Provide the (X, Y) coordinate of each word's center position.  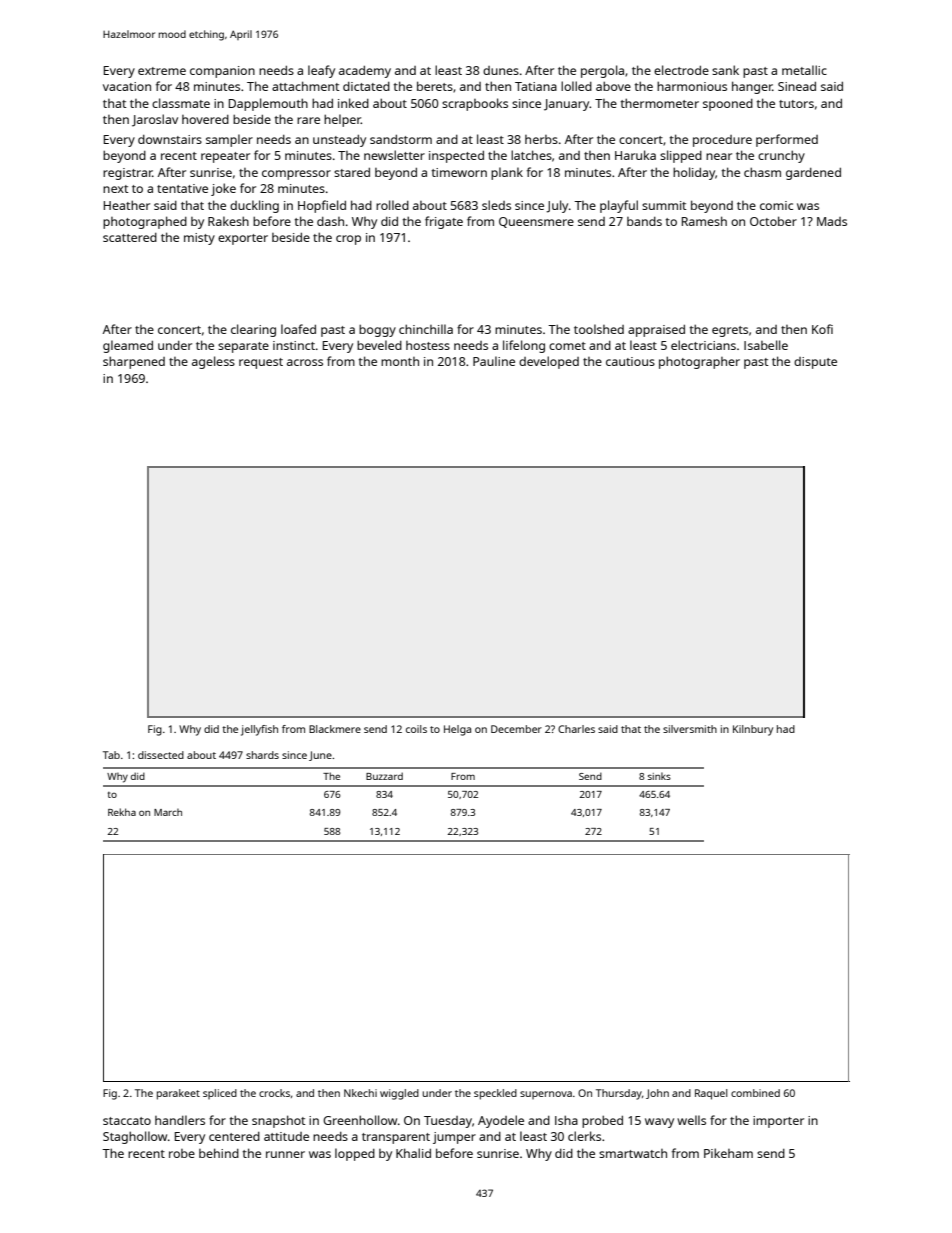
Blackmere (335, 729)
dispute (815, 363)
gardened (813, 174)
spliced (220, 1094)
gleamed (128, 346)
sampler (229, 140)
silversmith (690, 729)
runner (285, 1154)
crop (348, 240)
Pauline (494, 361)
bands (644, 221)
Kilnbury (753, 730)
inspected (456, 157)
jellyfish (259, 730)
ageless (213, 362)
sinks (659, 776)
